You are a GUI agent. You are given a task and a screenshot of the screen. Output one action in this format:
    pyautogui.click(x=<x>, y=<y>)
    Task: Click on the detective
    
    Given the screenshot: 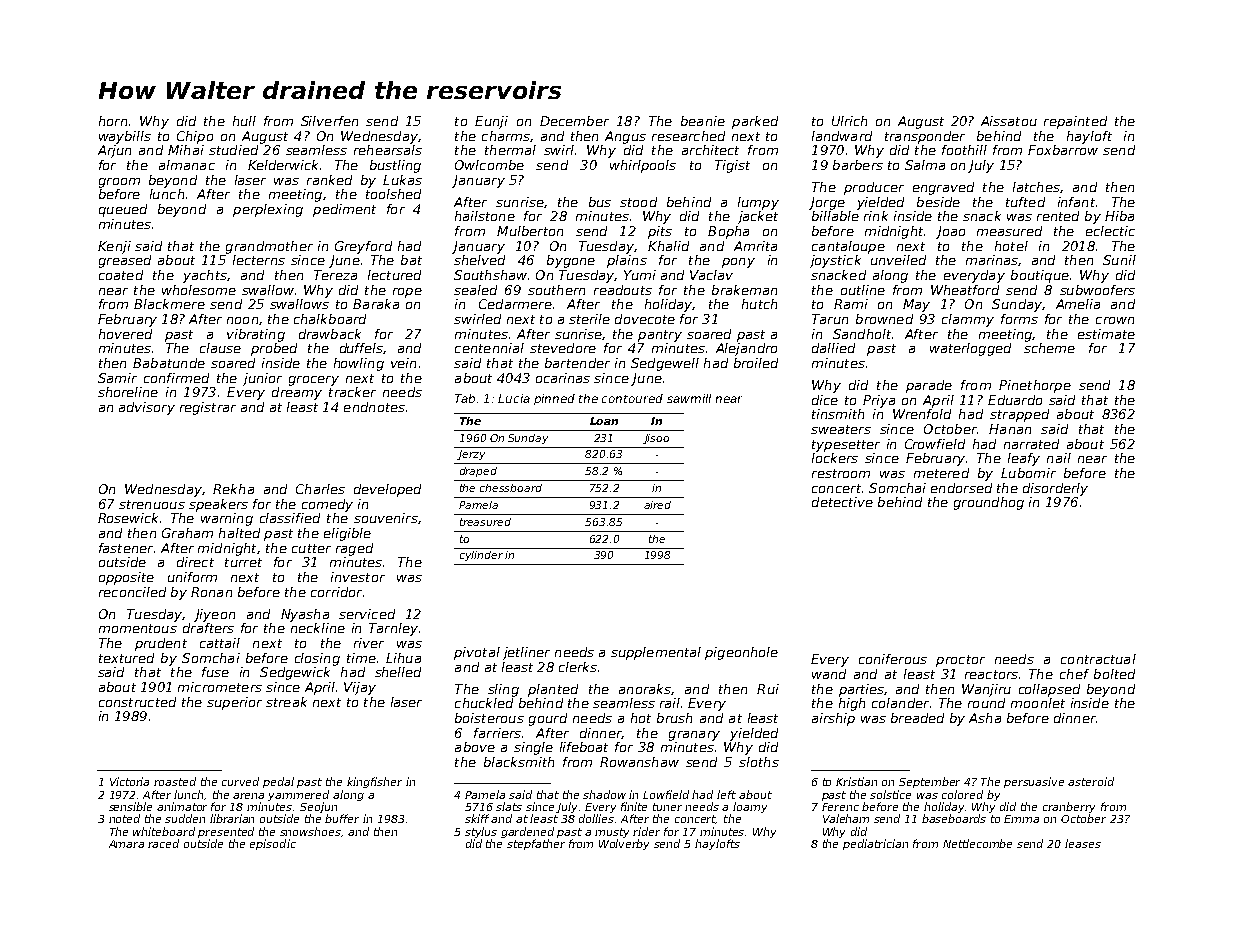 What is the action you would take?
    pyautogui.click(x=842, y=502)
